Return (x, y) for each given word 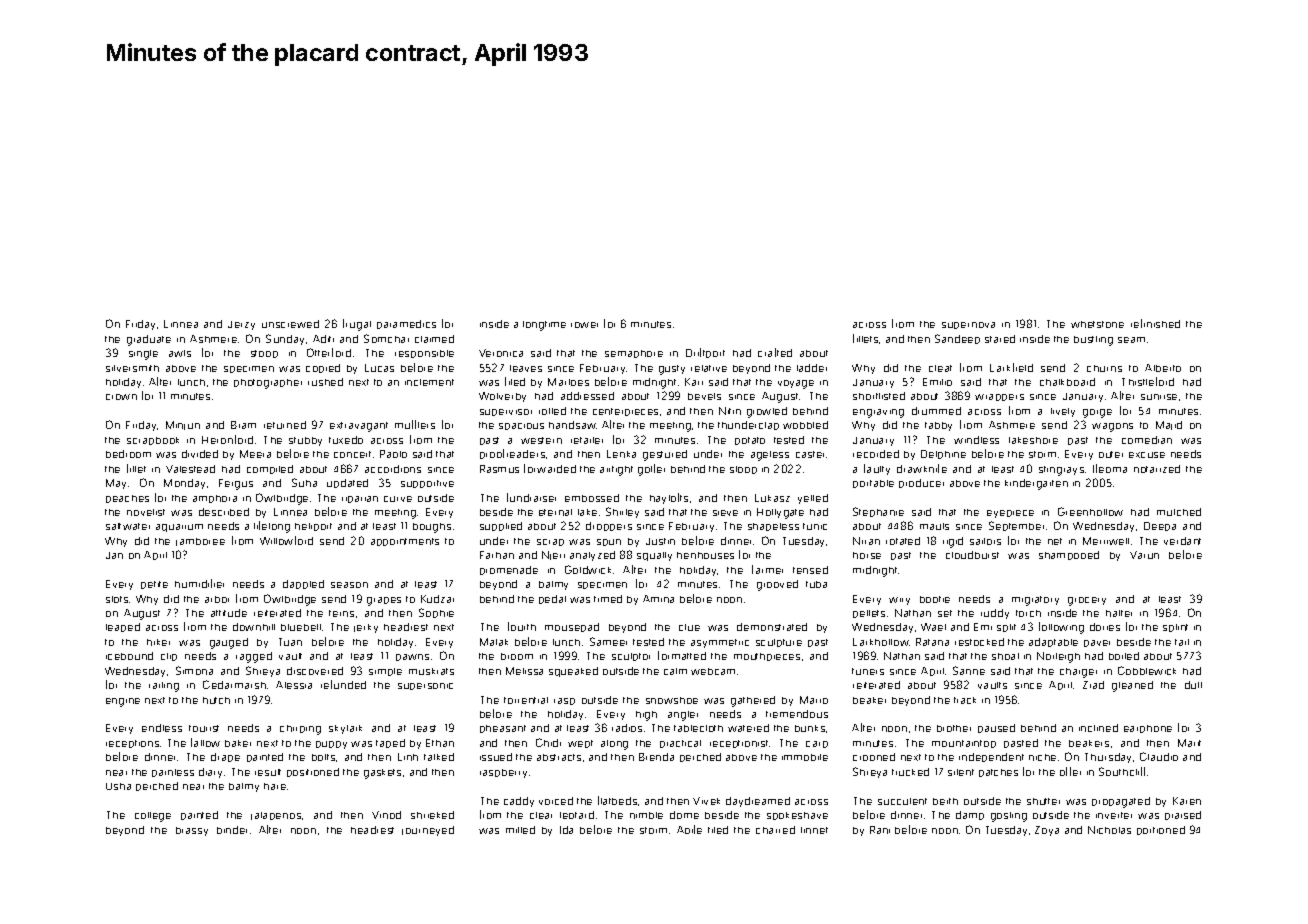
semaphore (634, 354)
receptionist (739, 744)
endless (162, 728)
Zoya (1047, 831)
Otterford (329, 352)
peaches (127, 499)
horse (867, 555)
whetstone (1097, 324)
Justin (660, 541)
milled (520, 830)
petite (154, 585)
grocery (1087, 601)
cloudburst (972, 555)
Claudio (1159, 756)
